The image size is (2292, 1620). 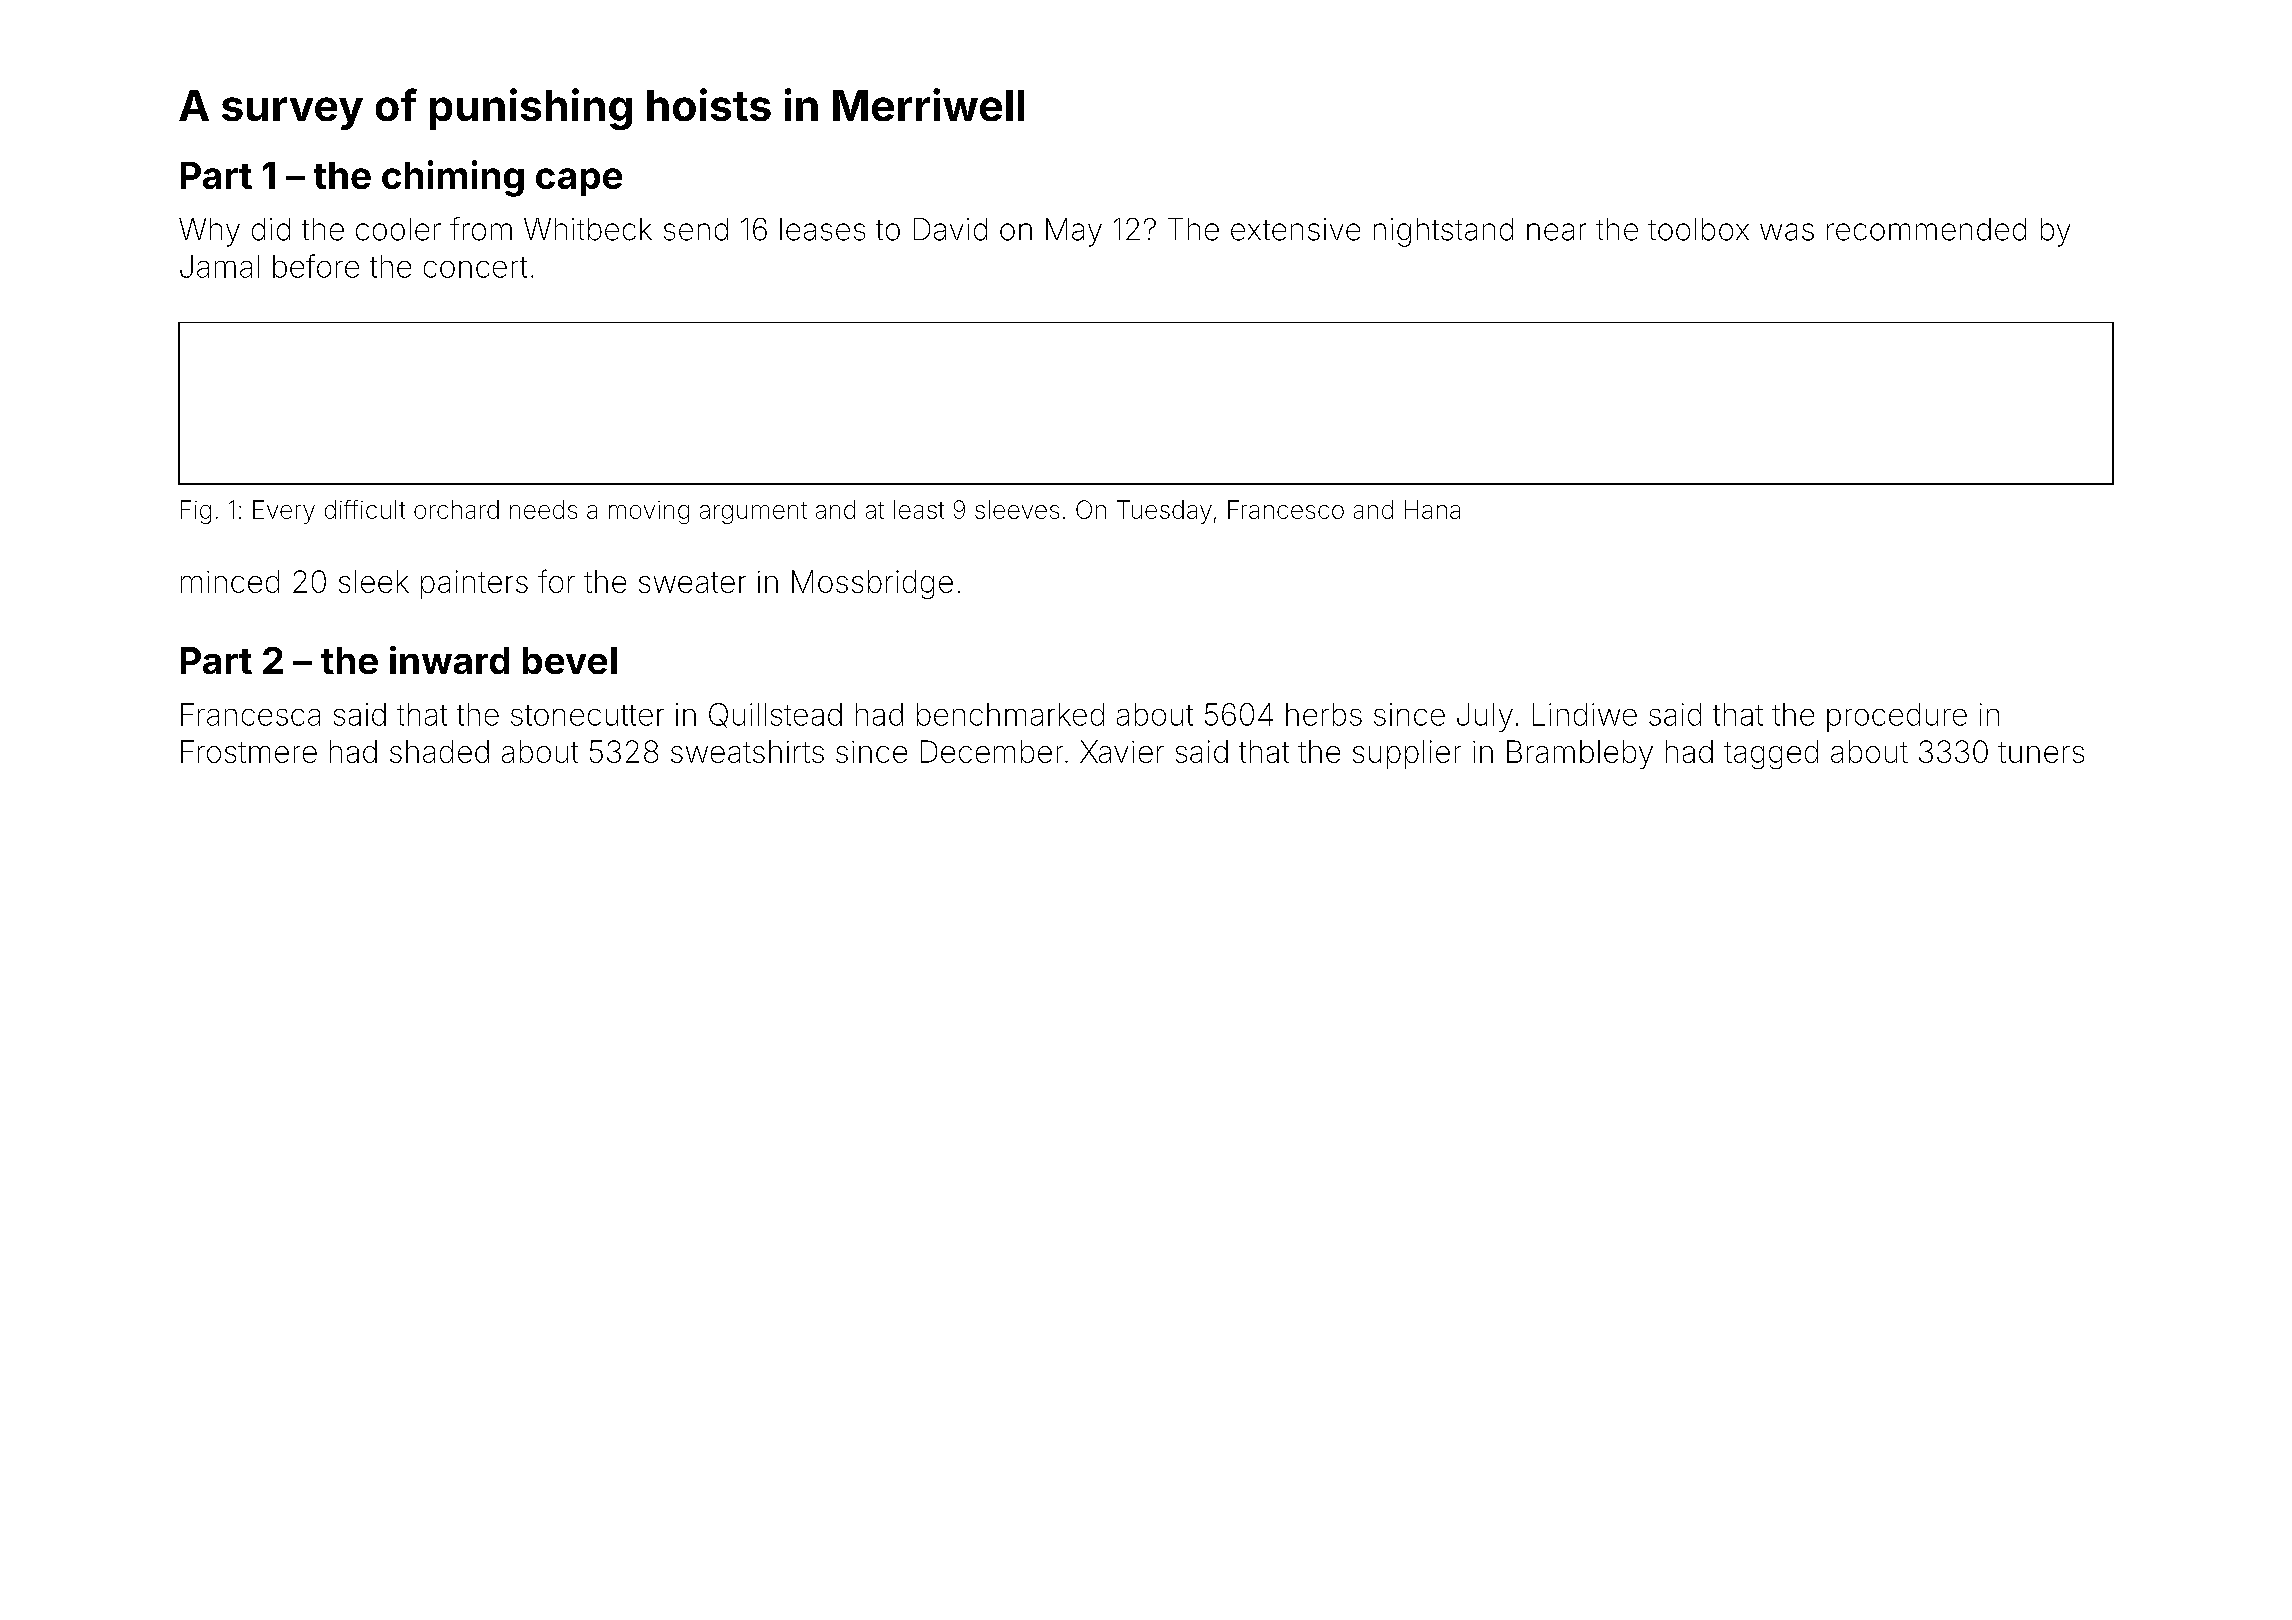 What do you see at coordinates (1580, 754) in the image?
I see `Brambleby` at bounding box center [1580, 754].
